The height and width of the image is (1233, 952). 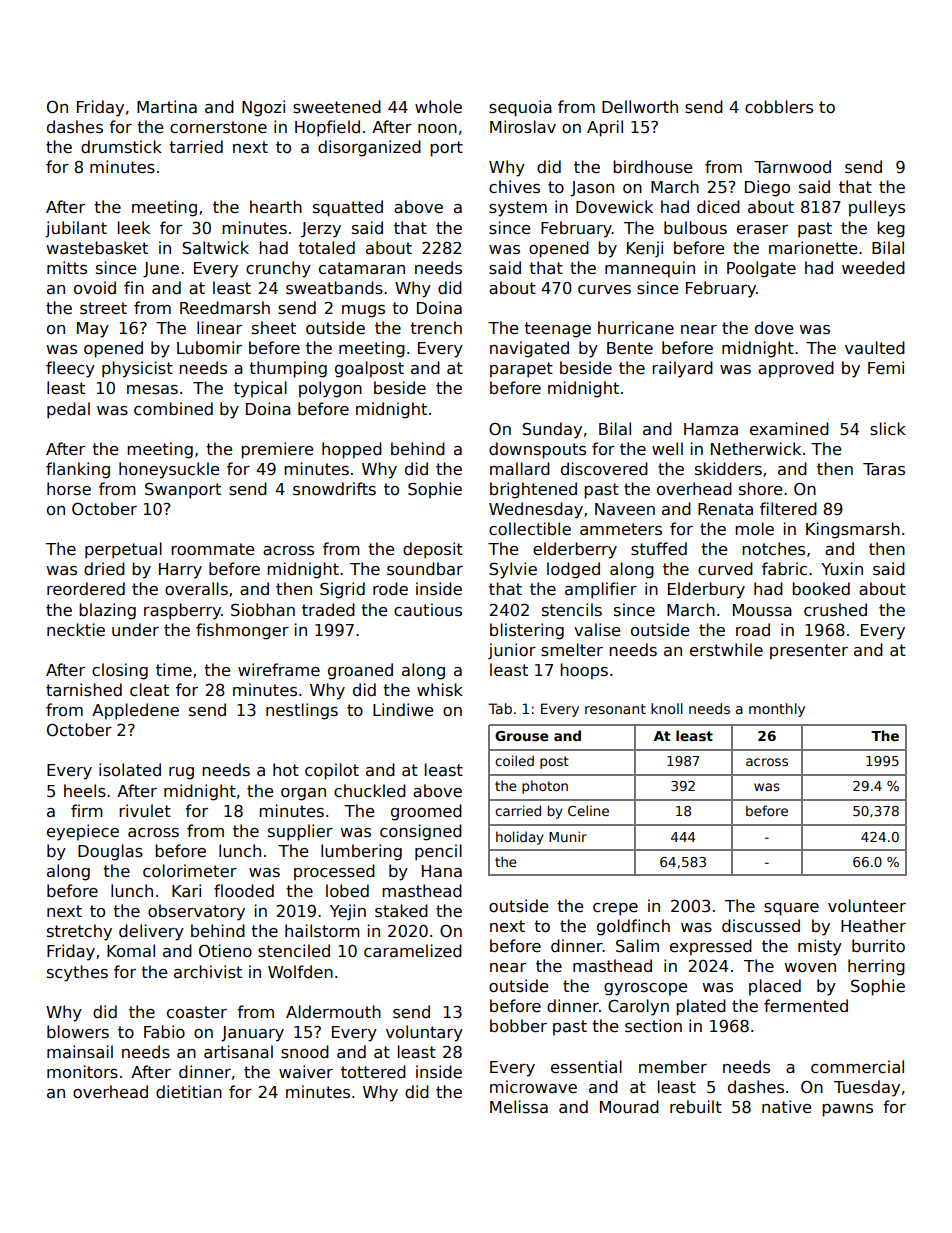 What do you see at coordinates (238, 1052) in the image?
I see `artisanal` at bounding box center [238, 1052].
